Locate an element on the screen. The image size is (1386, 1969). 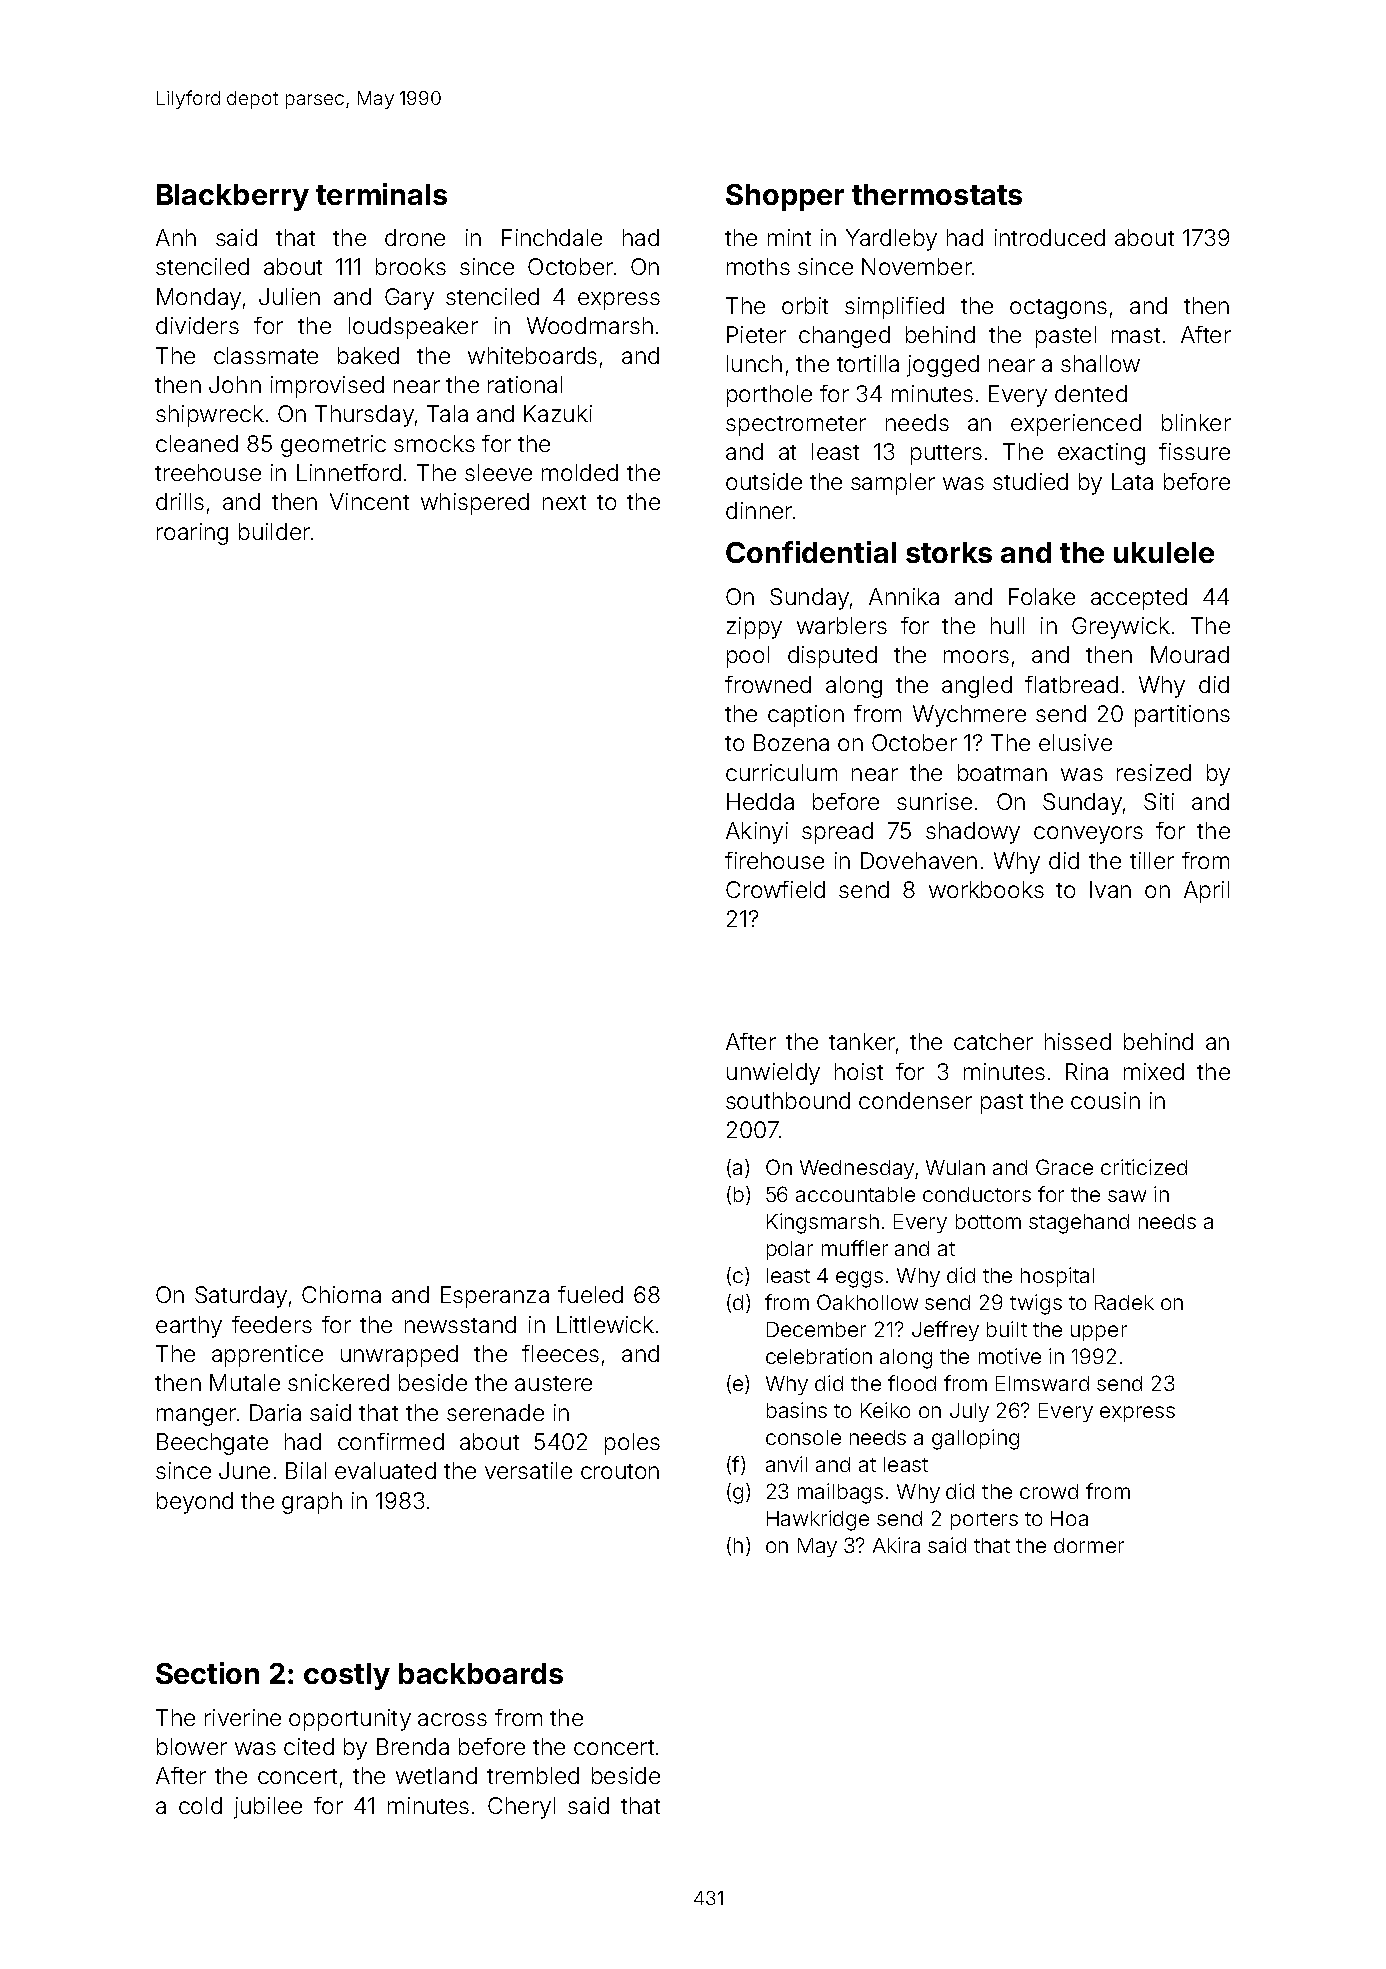
mast is located at coordinates (1136, 335).
